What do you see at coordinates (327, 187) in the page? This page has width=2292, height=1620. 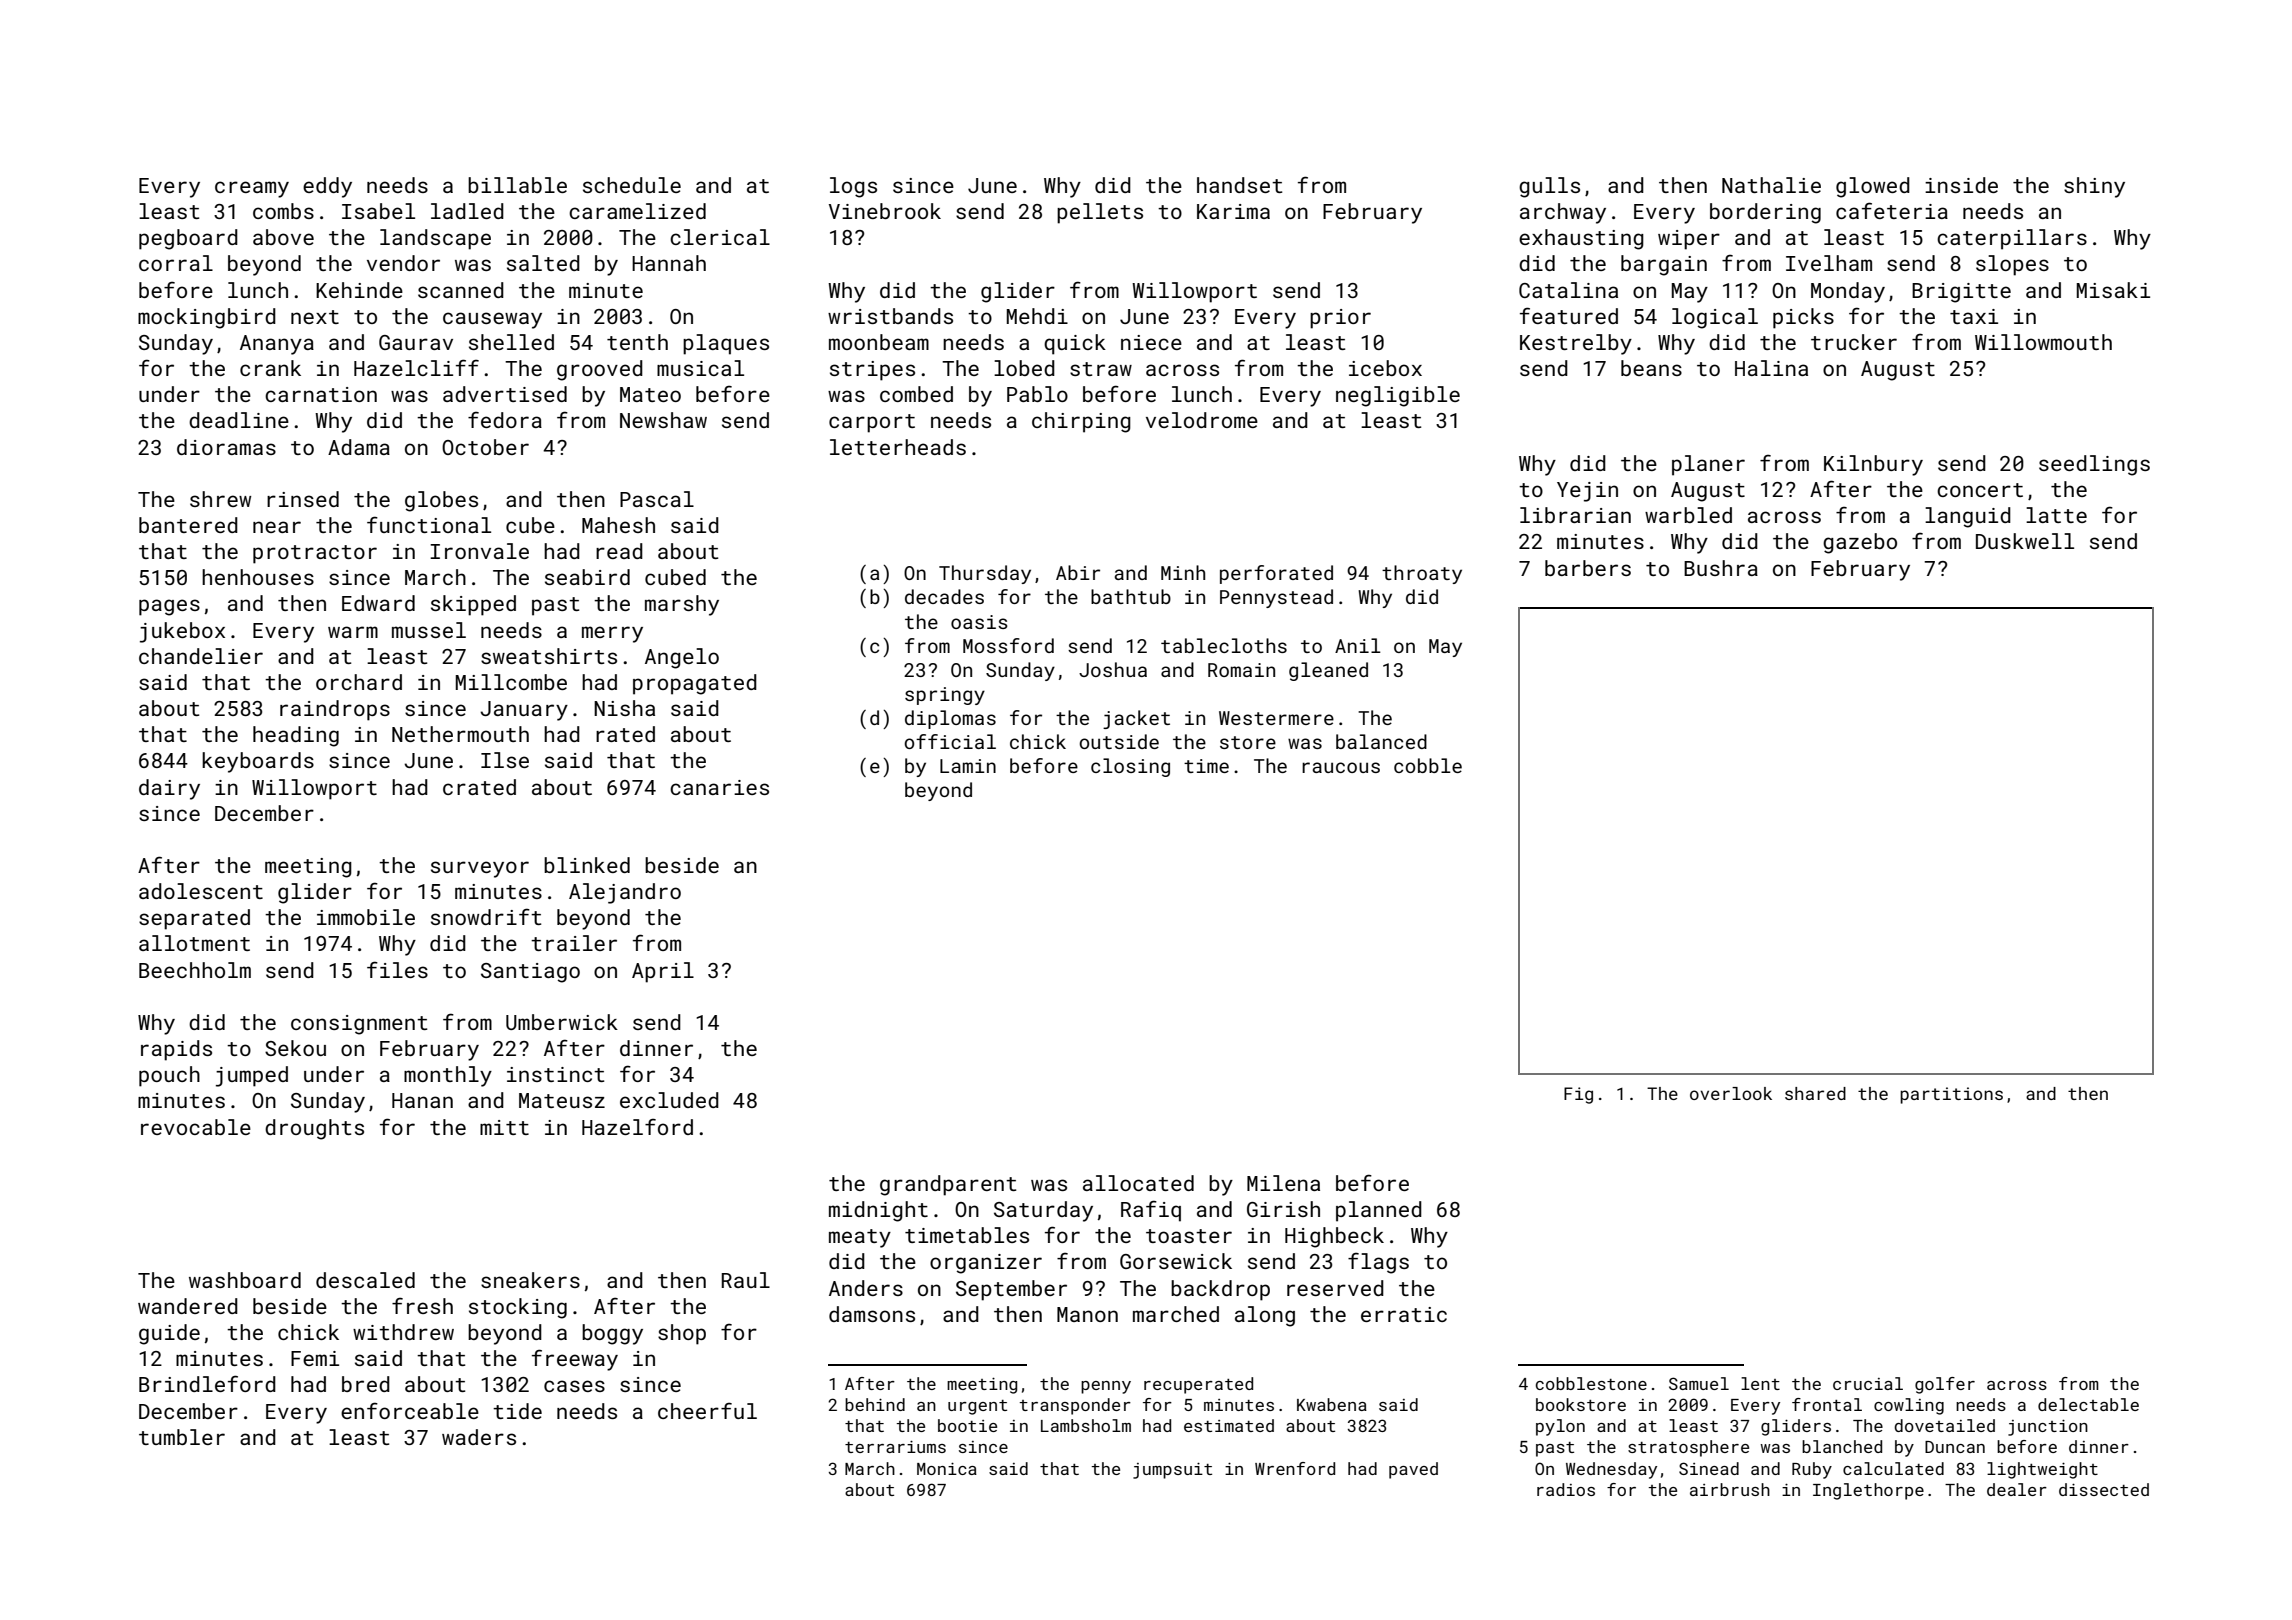 I see `eddy` at bounding box center [327, 187].
